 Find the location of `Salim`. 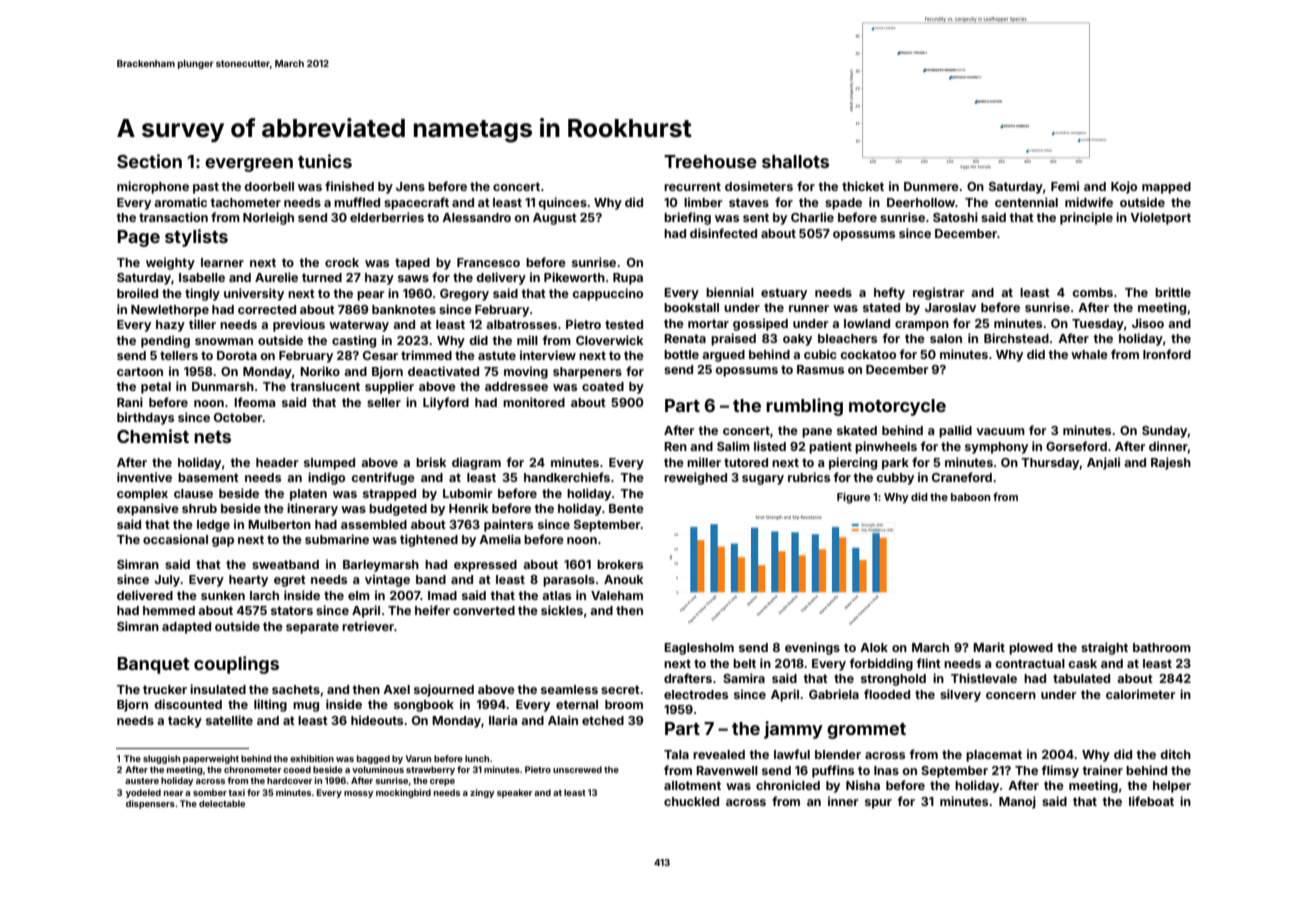

Salim is located at coordinates (733, 446).
